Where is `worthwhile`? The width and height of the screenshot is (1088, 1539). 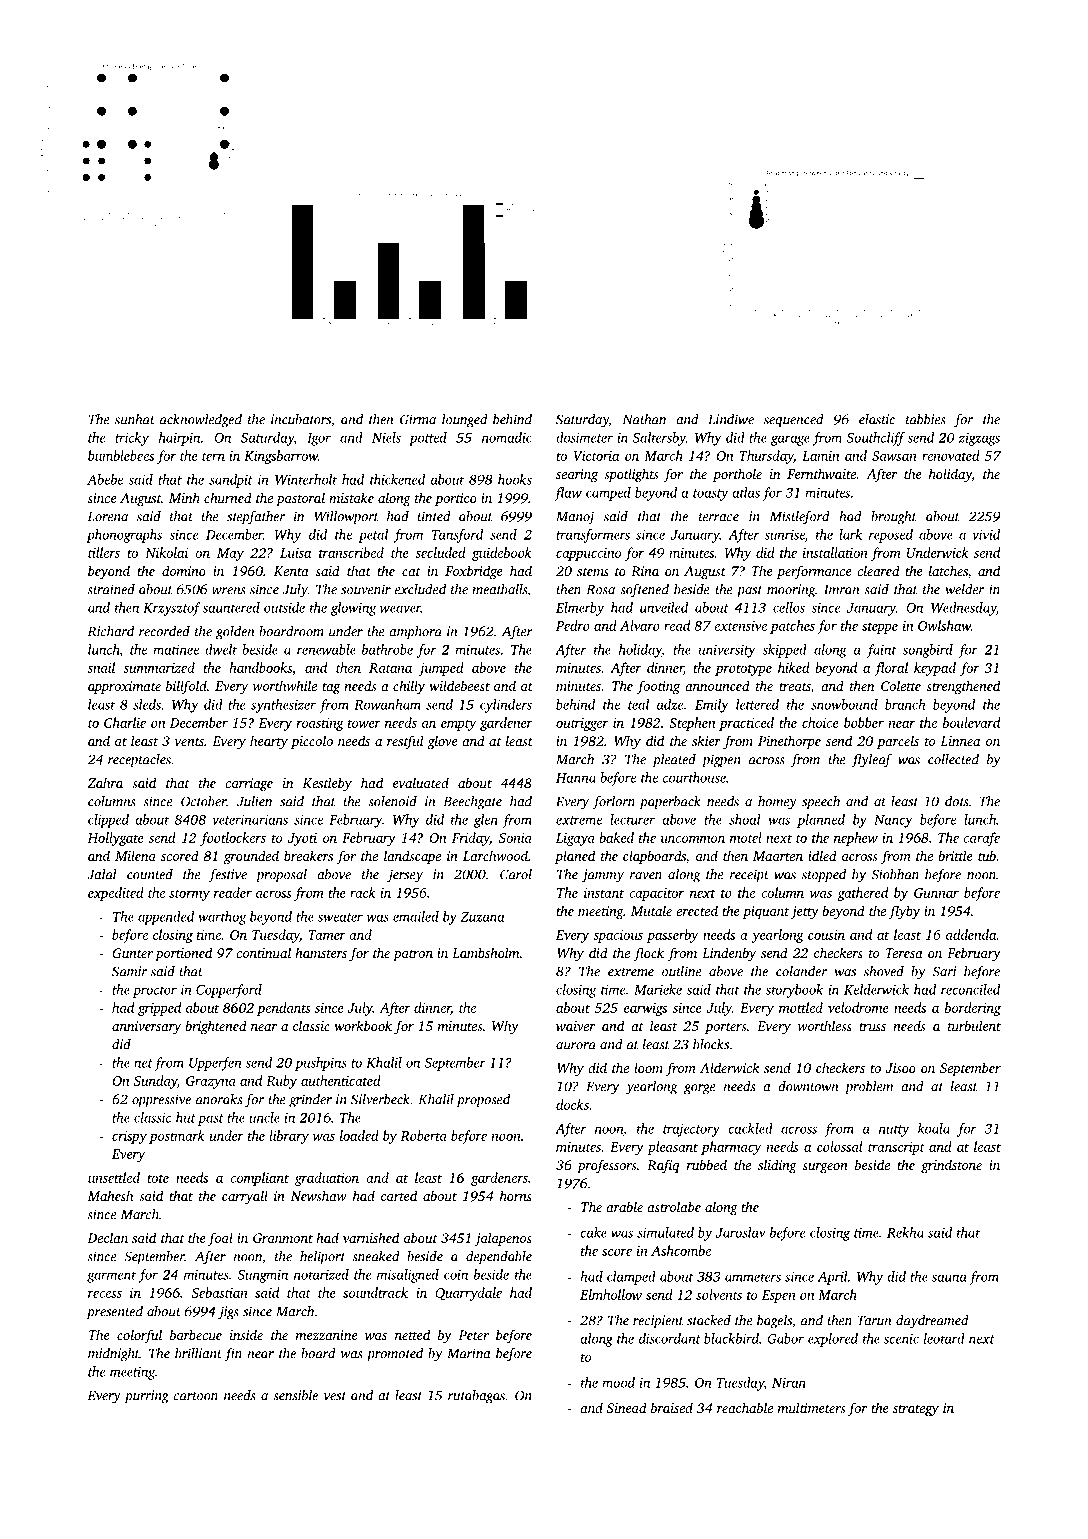 worthwhile is located at coordinates (285, 685).
